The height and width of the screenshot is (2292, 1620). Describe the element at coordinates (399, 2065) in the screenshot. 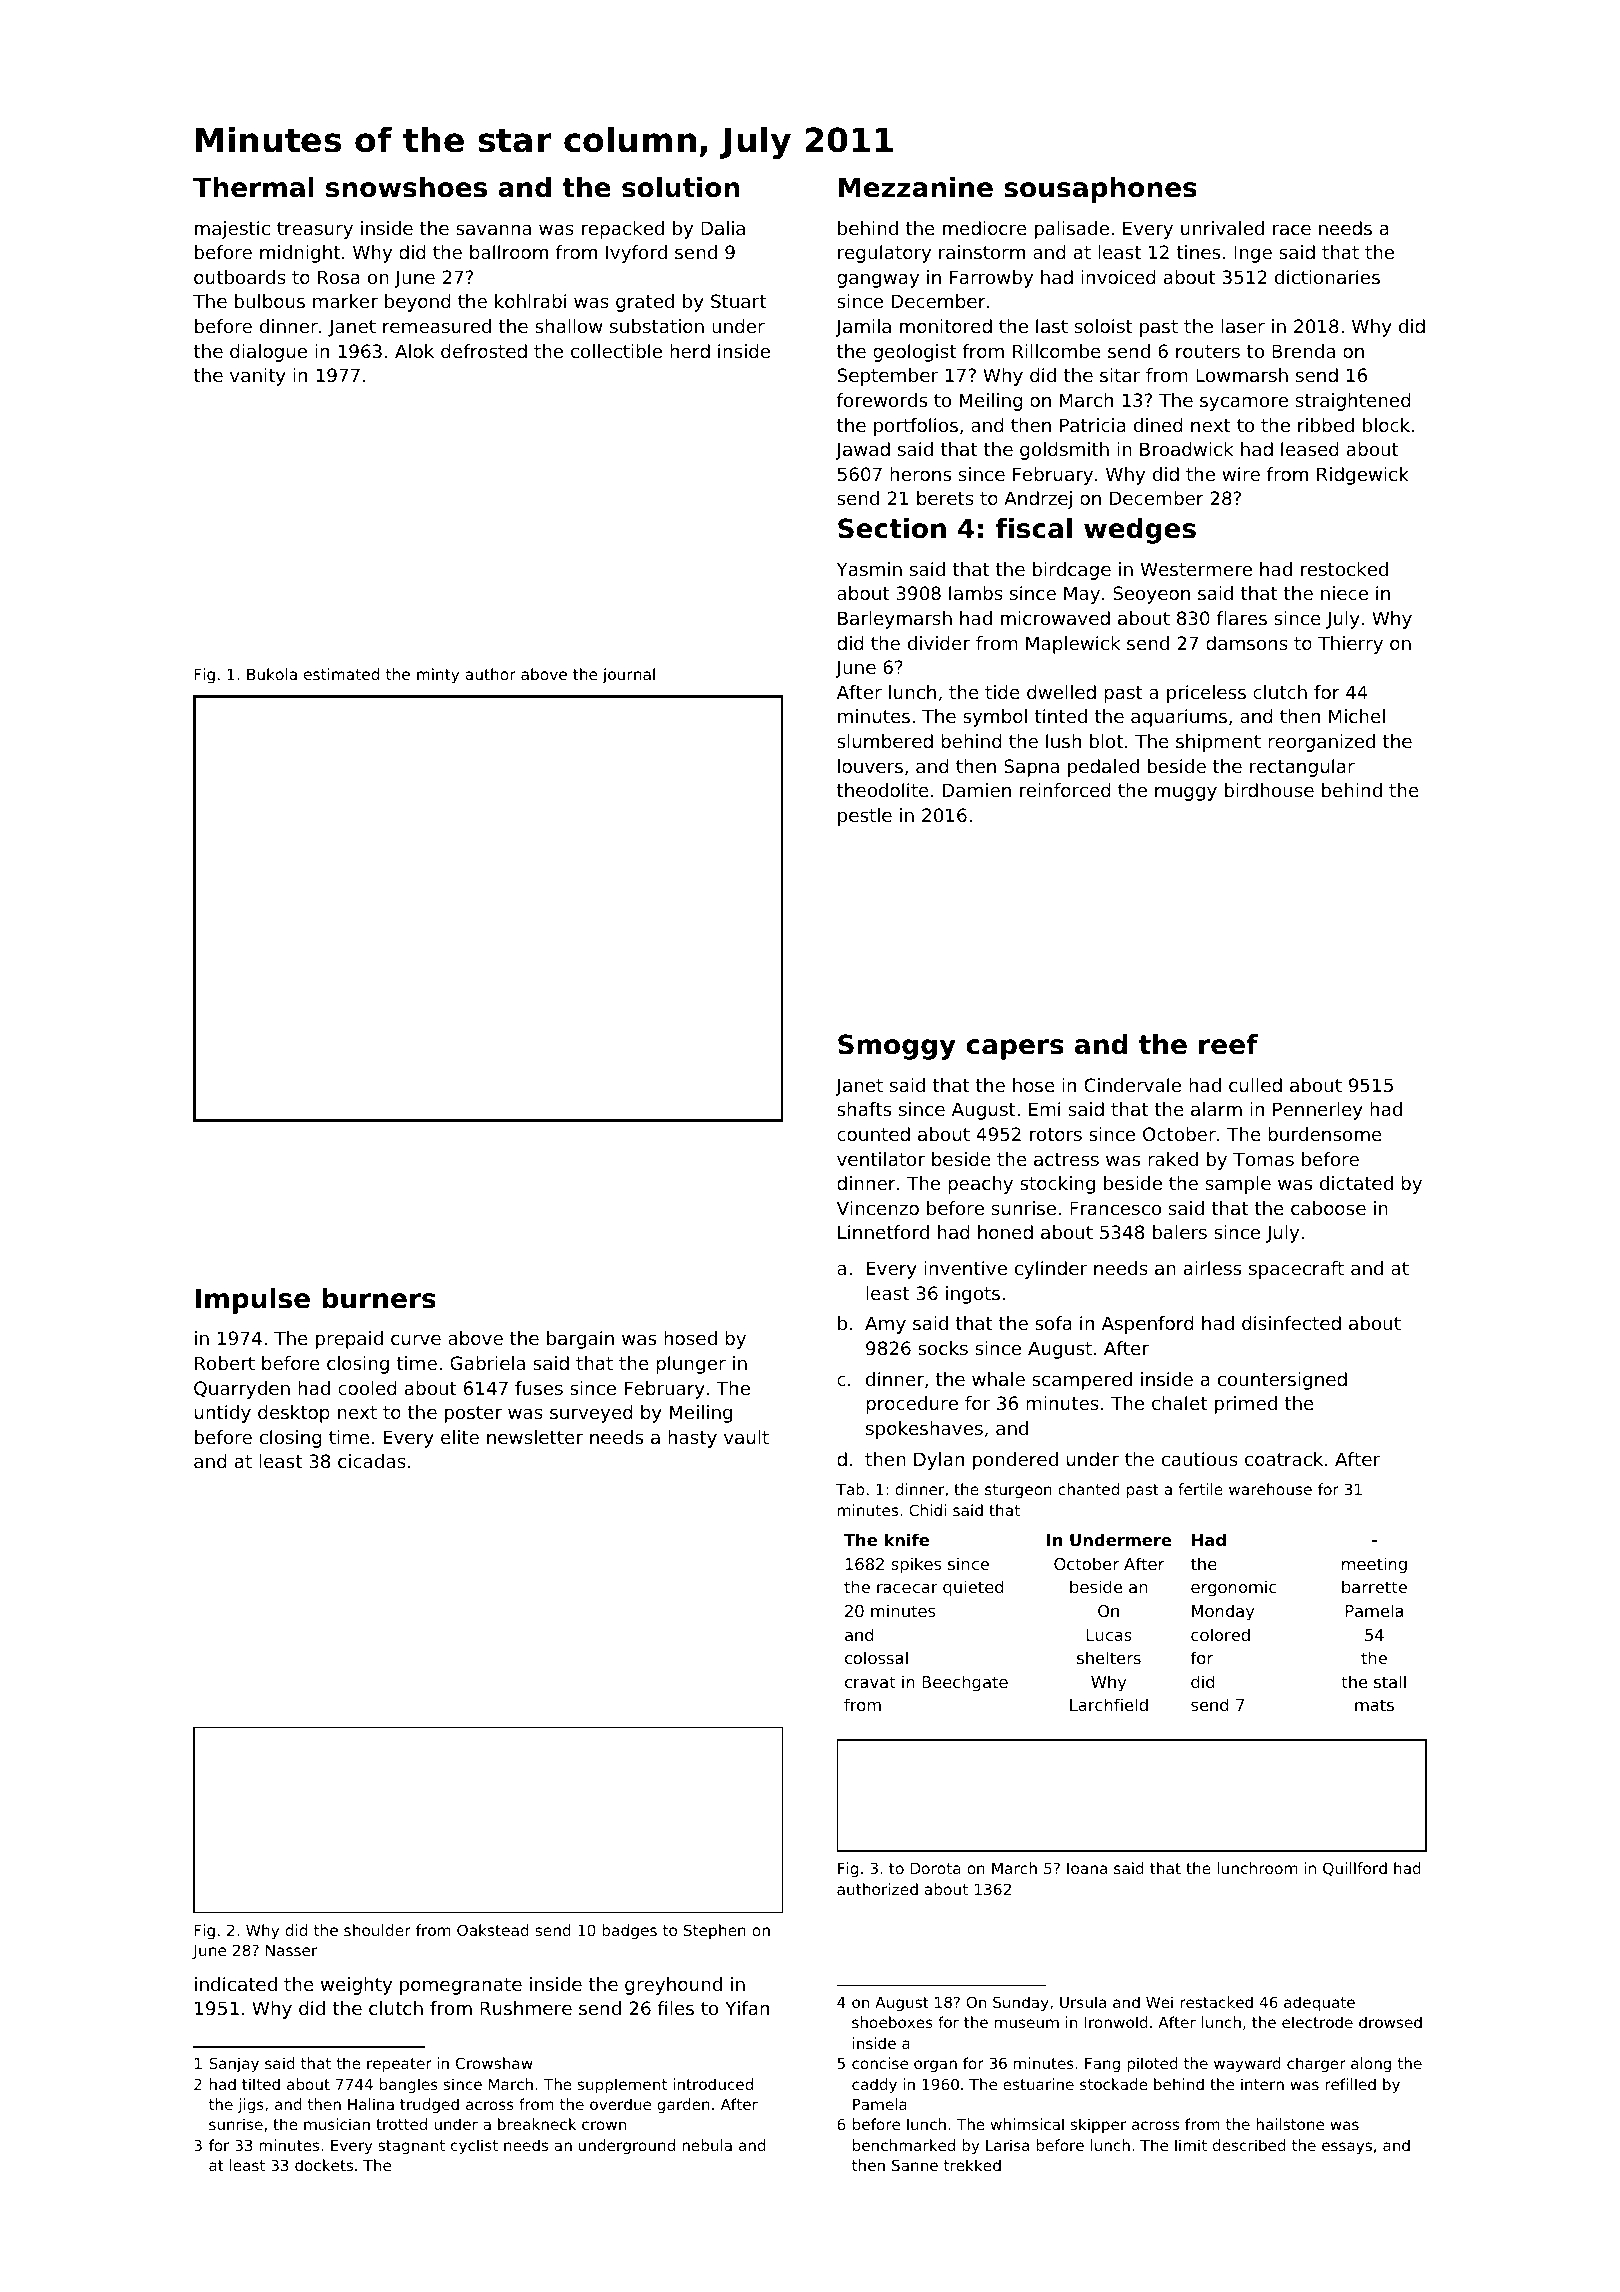

I see `repeater` at that location.
